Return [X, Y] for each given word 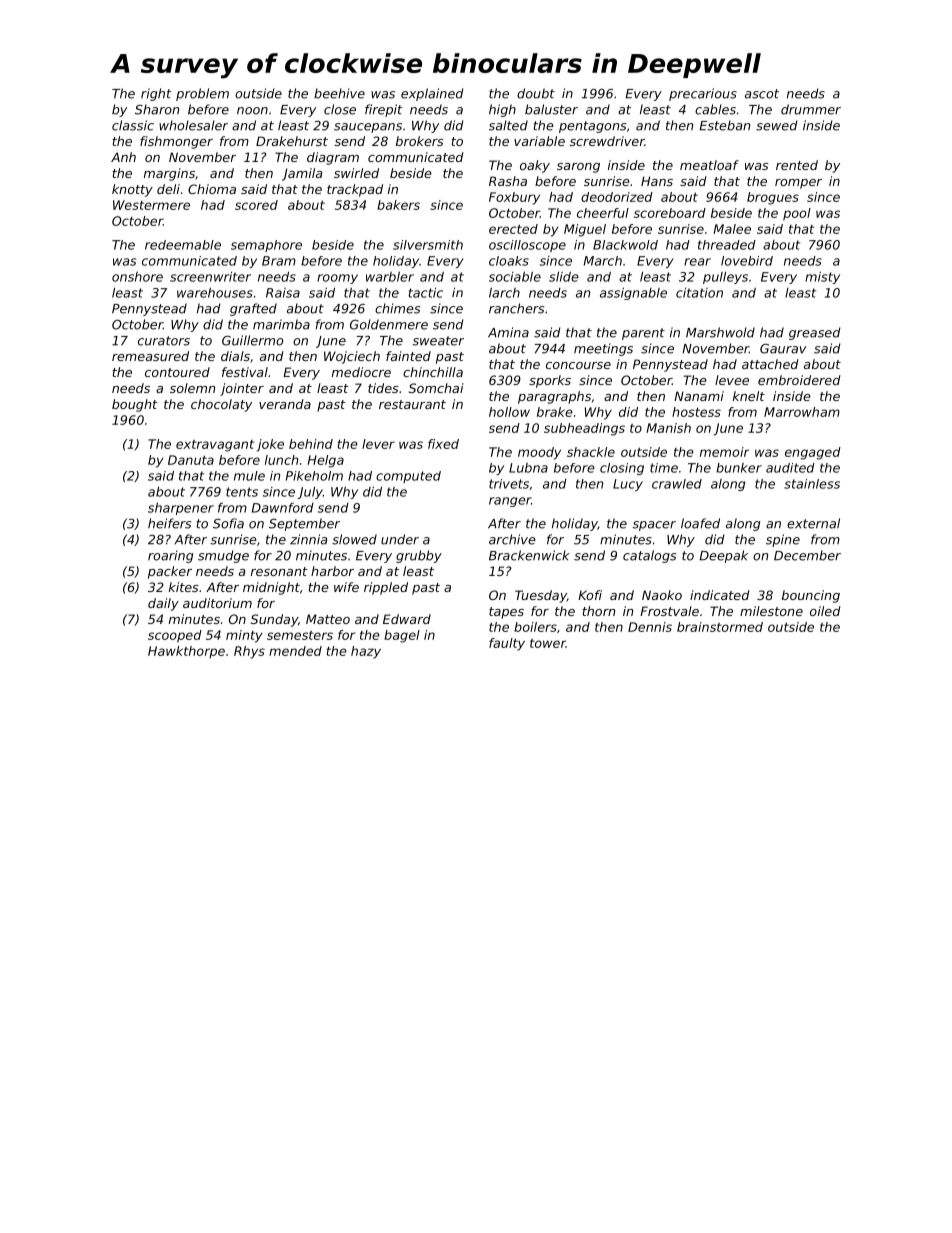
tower [548, 643]
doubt [536, 93]
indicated [720, 595]
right [156, 94]
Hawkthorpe [186, 652]
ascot [762, 94]
